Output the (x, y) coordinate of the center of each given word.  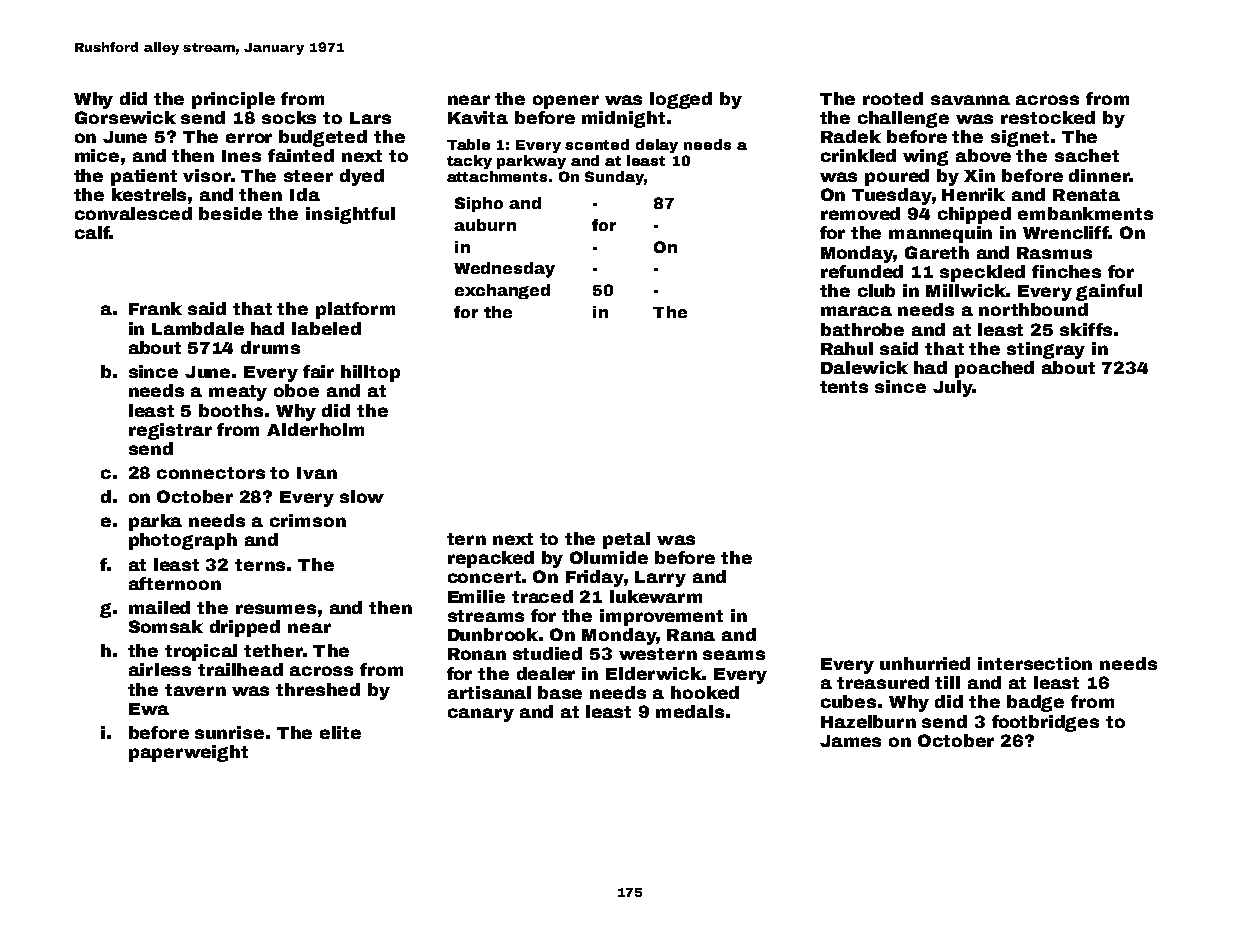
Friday (595, 578)
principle (233, 100)
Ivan (317, 473)
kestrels (149, 194)
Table (468, 144)
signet (1020, 138)
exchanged (502, 291)
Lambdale (198, 328)
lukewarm (656, 596)
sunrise (229, 732)
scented (597, 144)
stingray (1046, 350)
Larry (660, 579)
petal (626, 540)
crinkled (858, 155)
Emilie (476, 596)
